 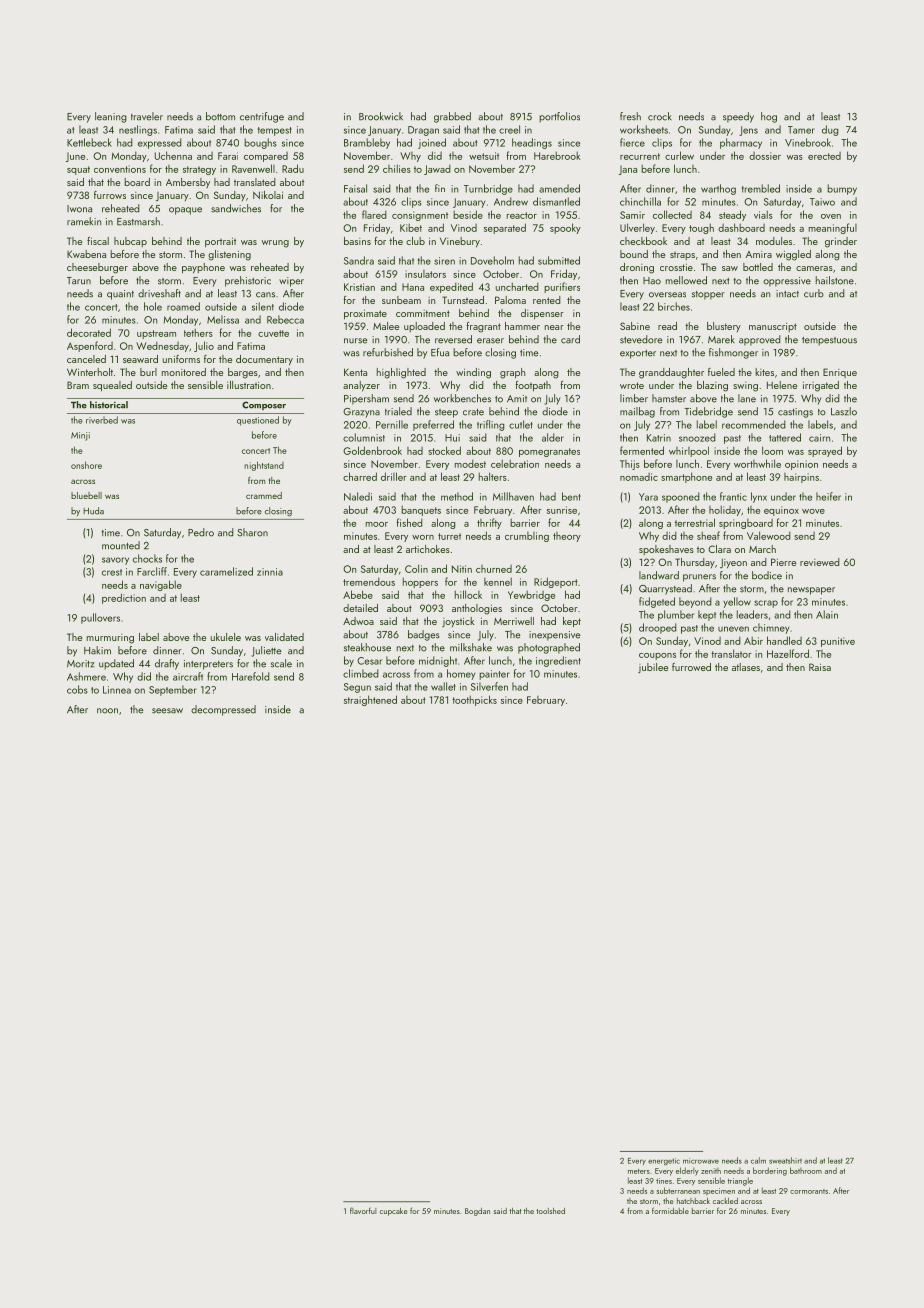 I want to click on ukulele, so click(x=226, y=637).
